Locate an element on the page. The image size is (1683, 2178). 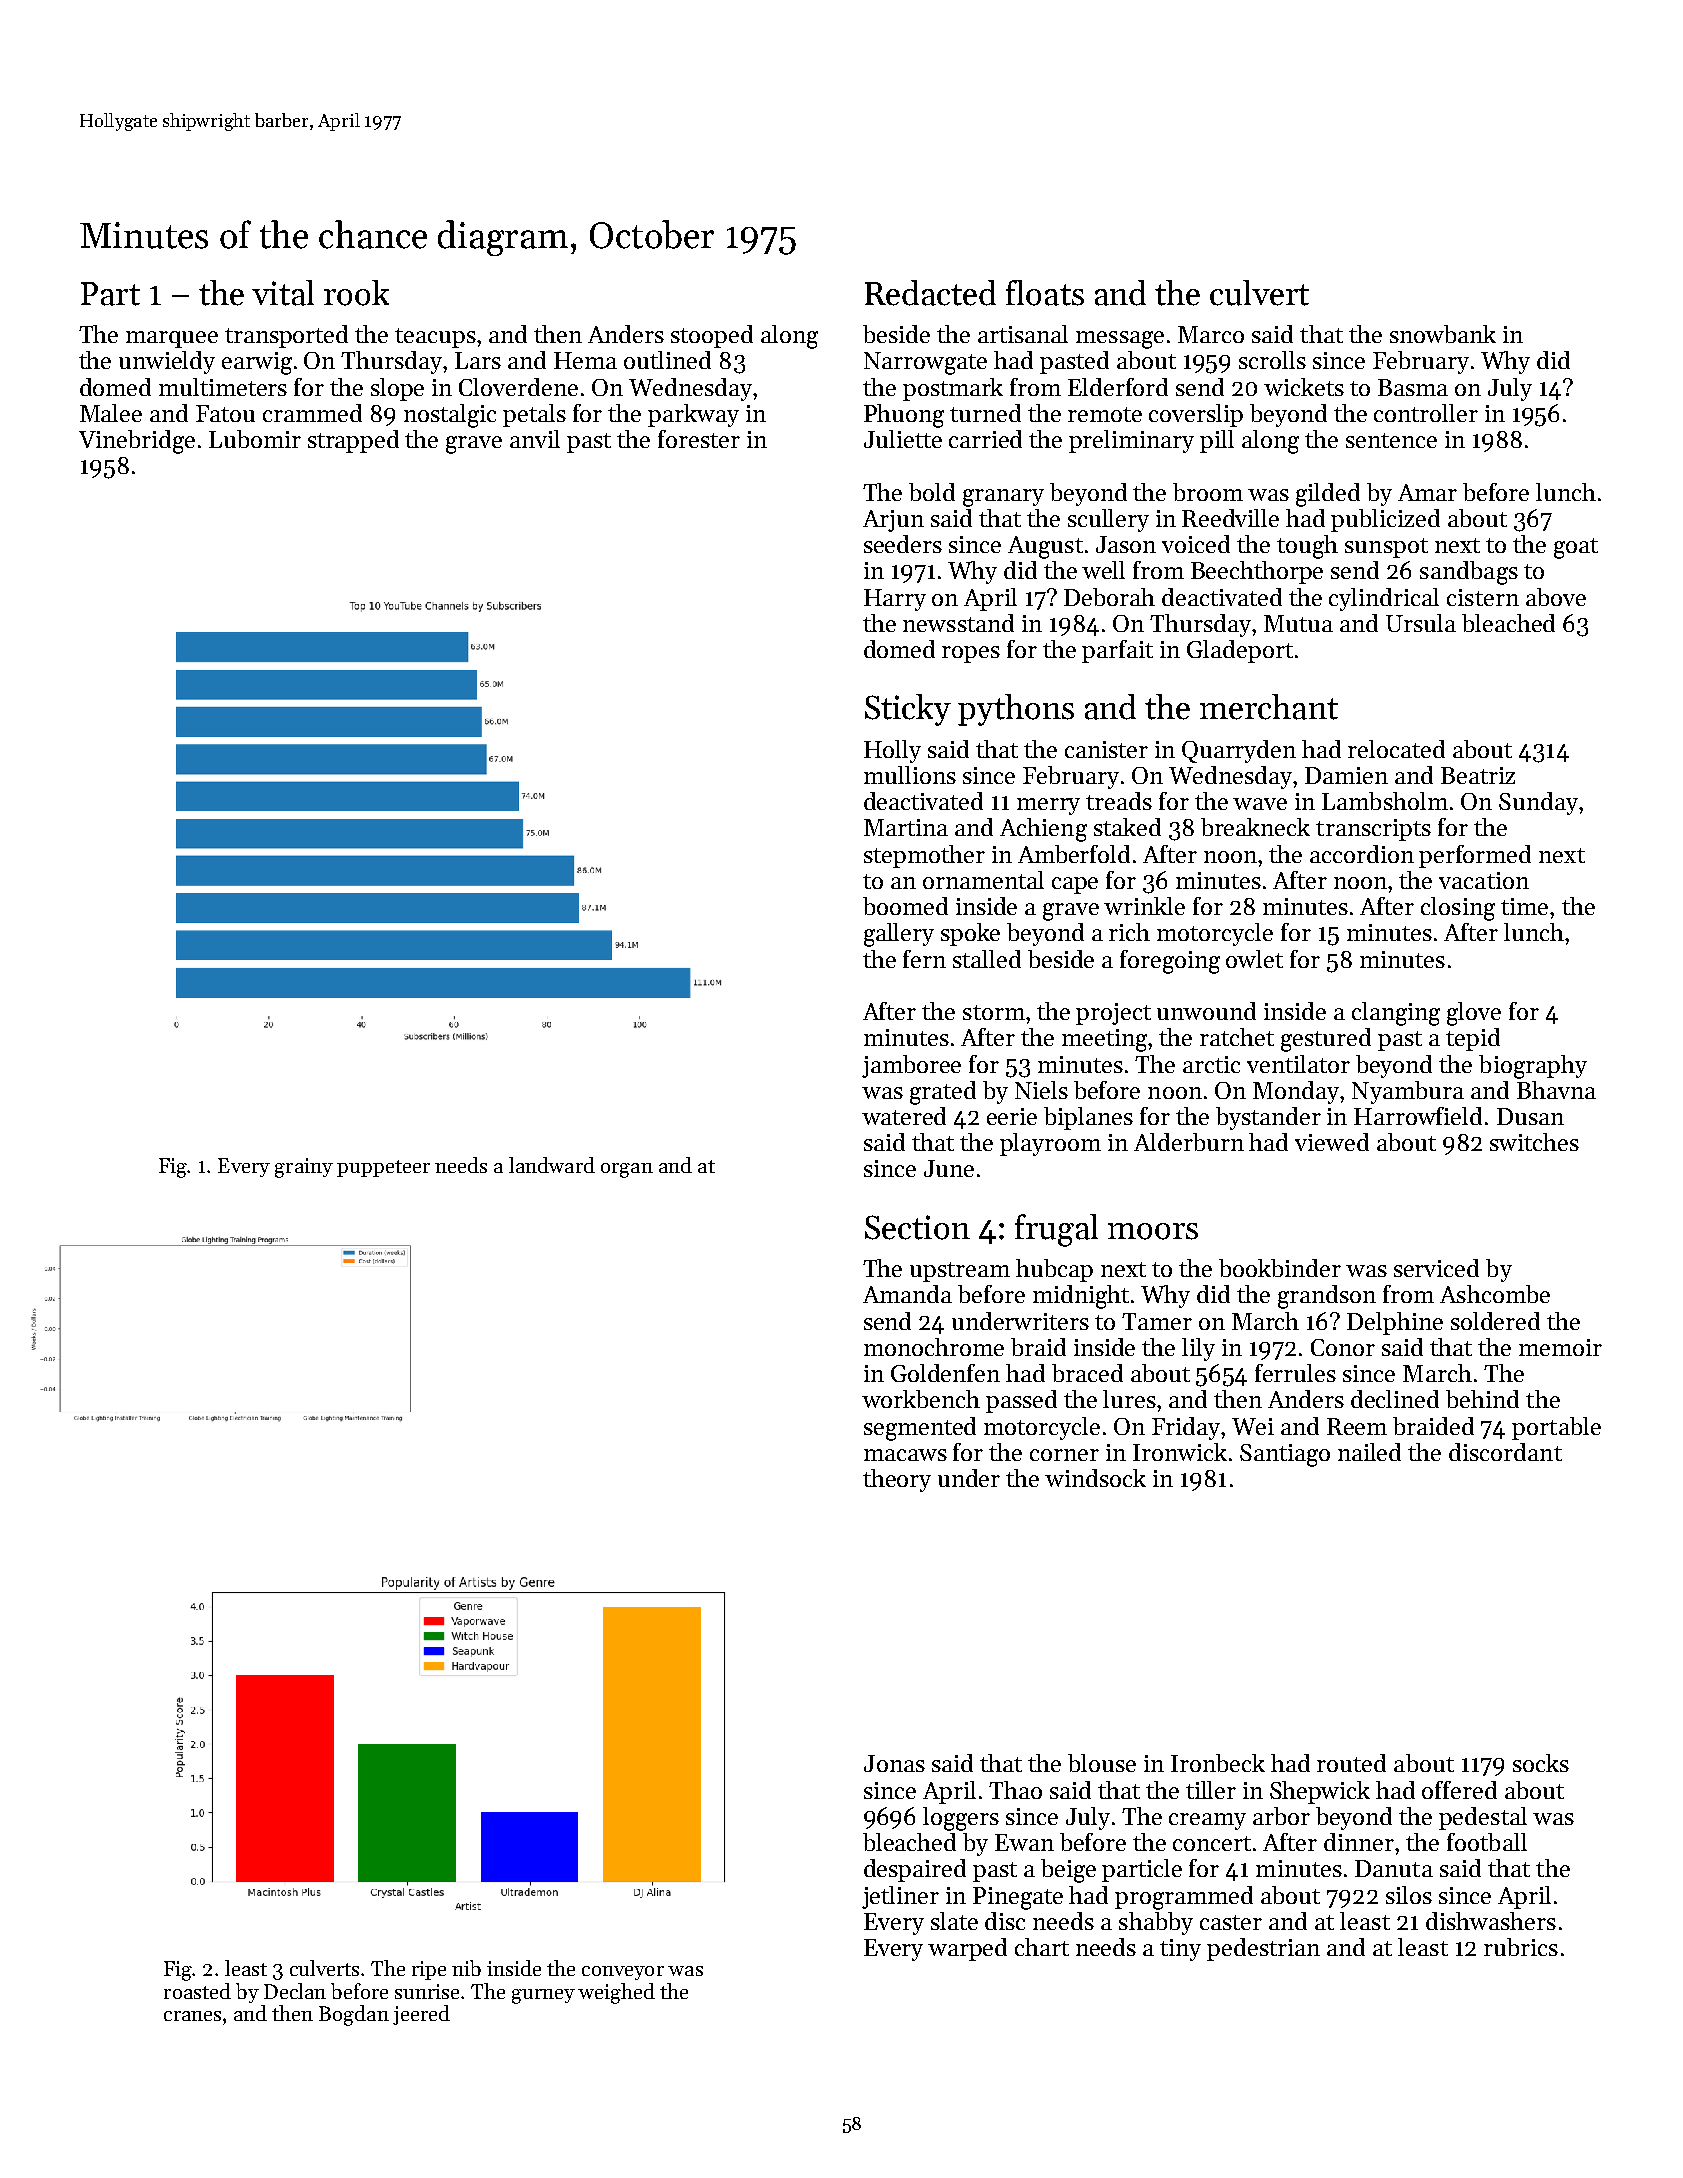
relocated is located at coordinates (1396, 749).
